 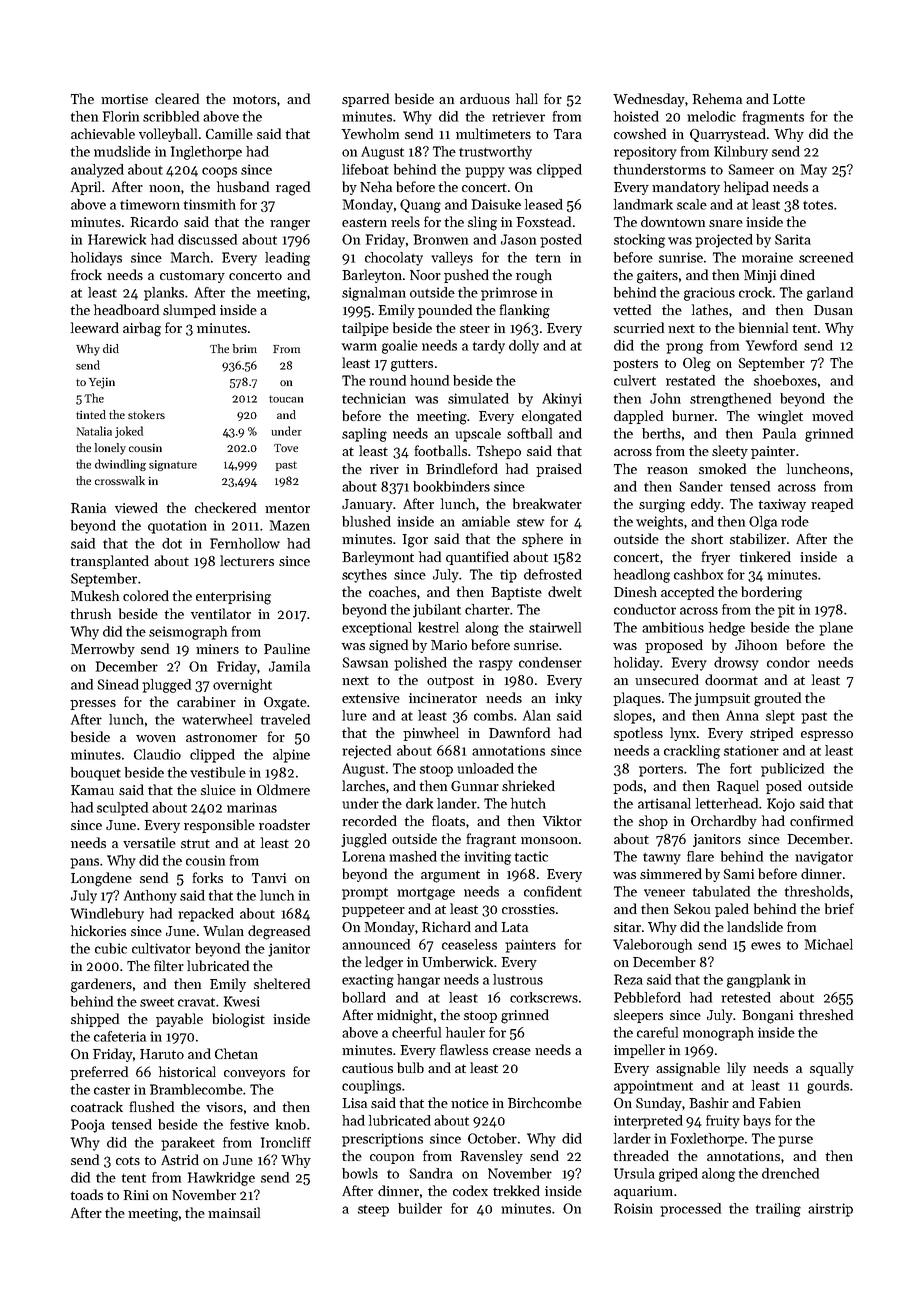 What do you see at coordinates (217, 719) in the screenshot?
I see `waterwheel` at bounding box center [217, 719].
